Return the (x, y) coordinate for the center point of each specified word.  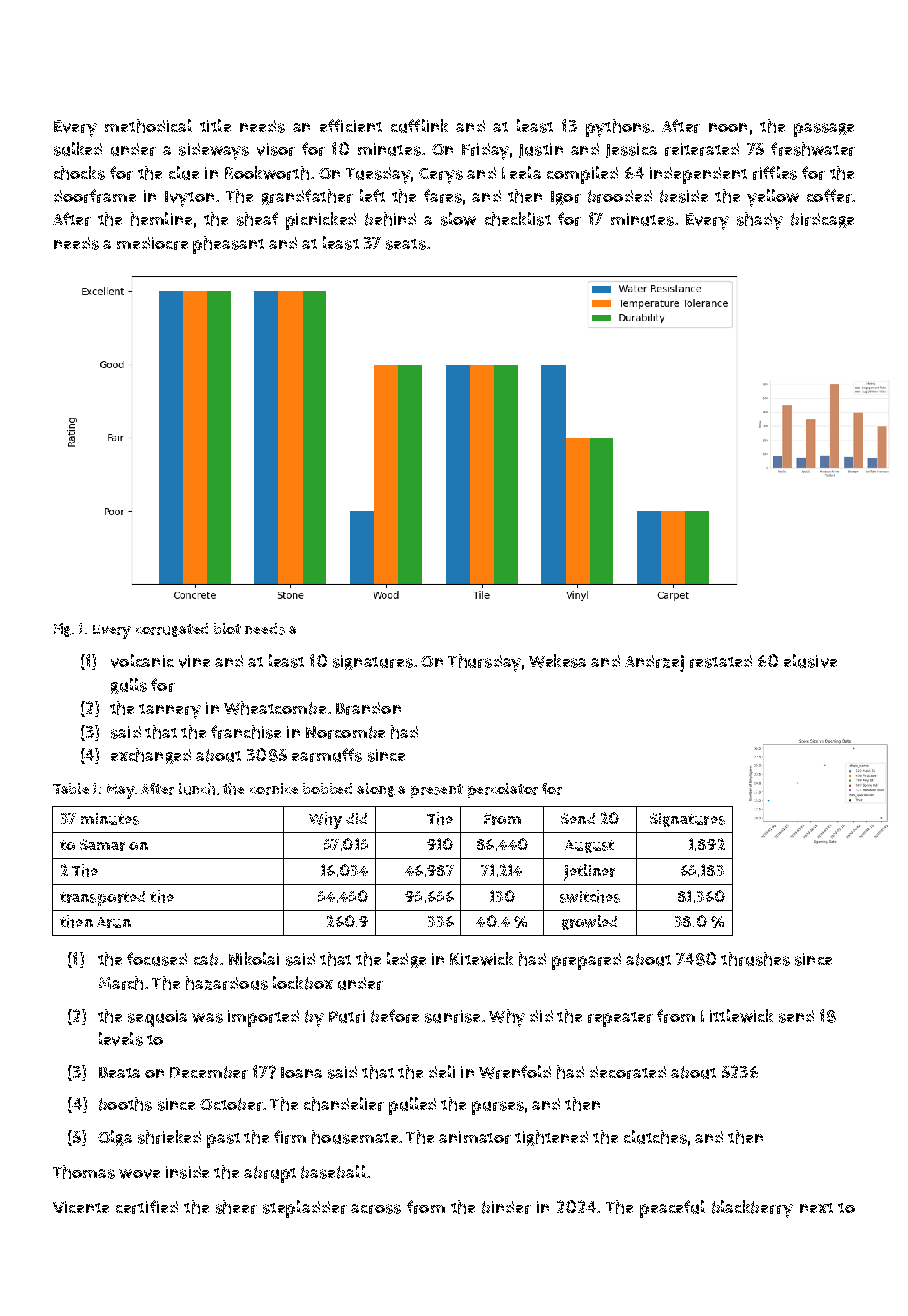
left (372, 195)
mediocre (152, 243)
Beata (119, 1072)
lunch (197, 789)
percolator (503, 790)
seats (406, 244)
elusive (810, 661)
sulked (78, 149)
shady (760, 221)
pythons (618, 128)
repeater (620, 1019)
